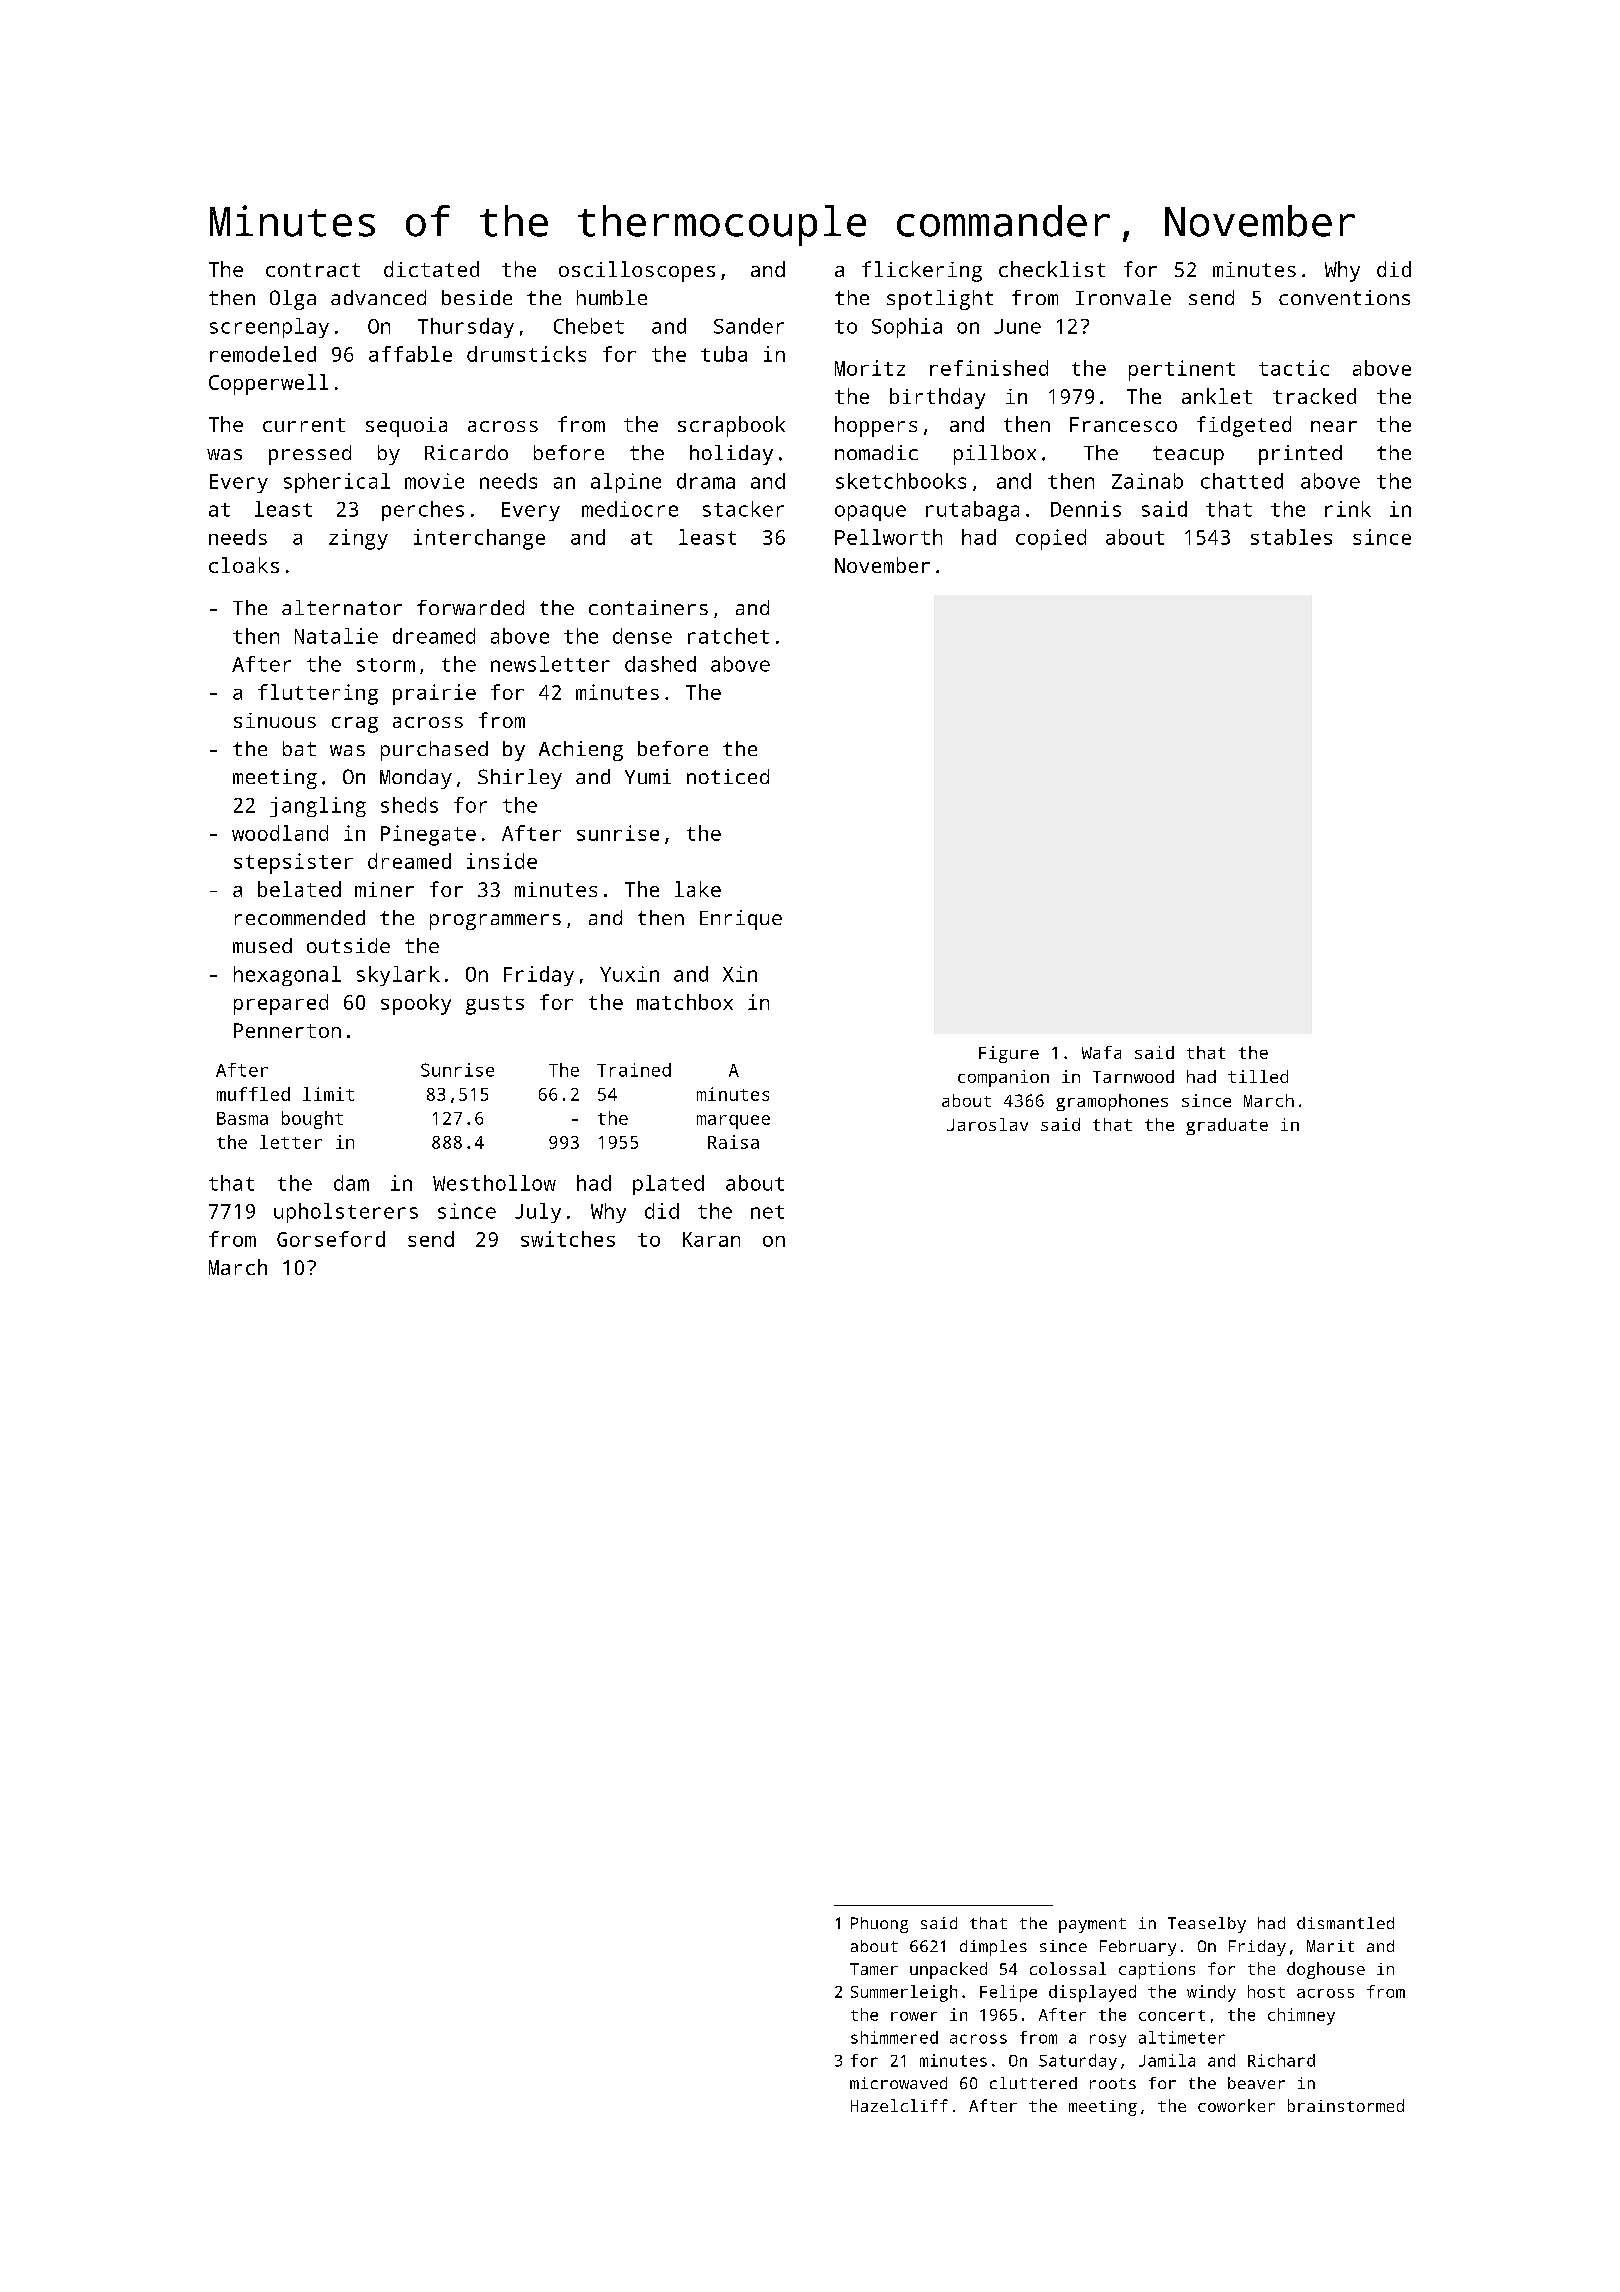 Image resolution: width=1620 pixels, height=2292 pixels. Describe the element at coordinates (888, 537) in the image. I see `Pellworth` at that location.
